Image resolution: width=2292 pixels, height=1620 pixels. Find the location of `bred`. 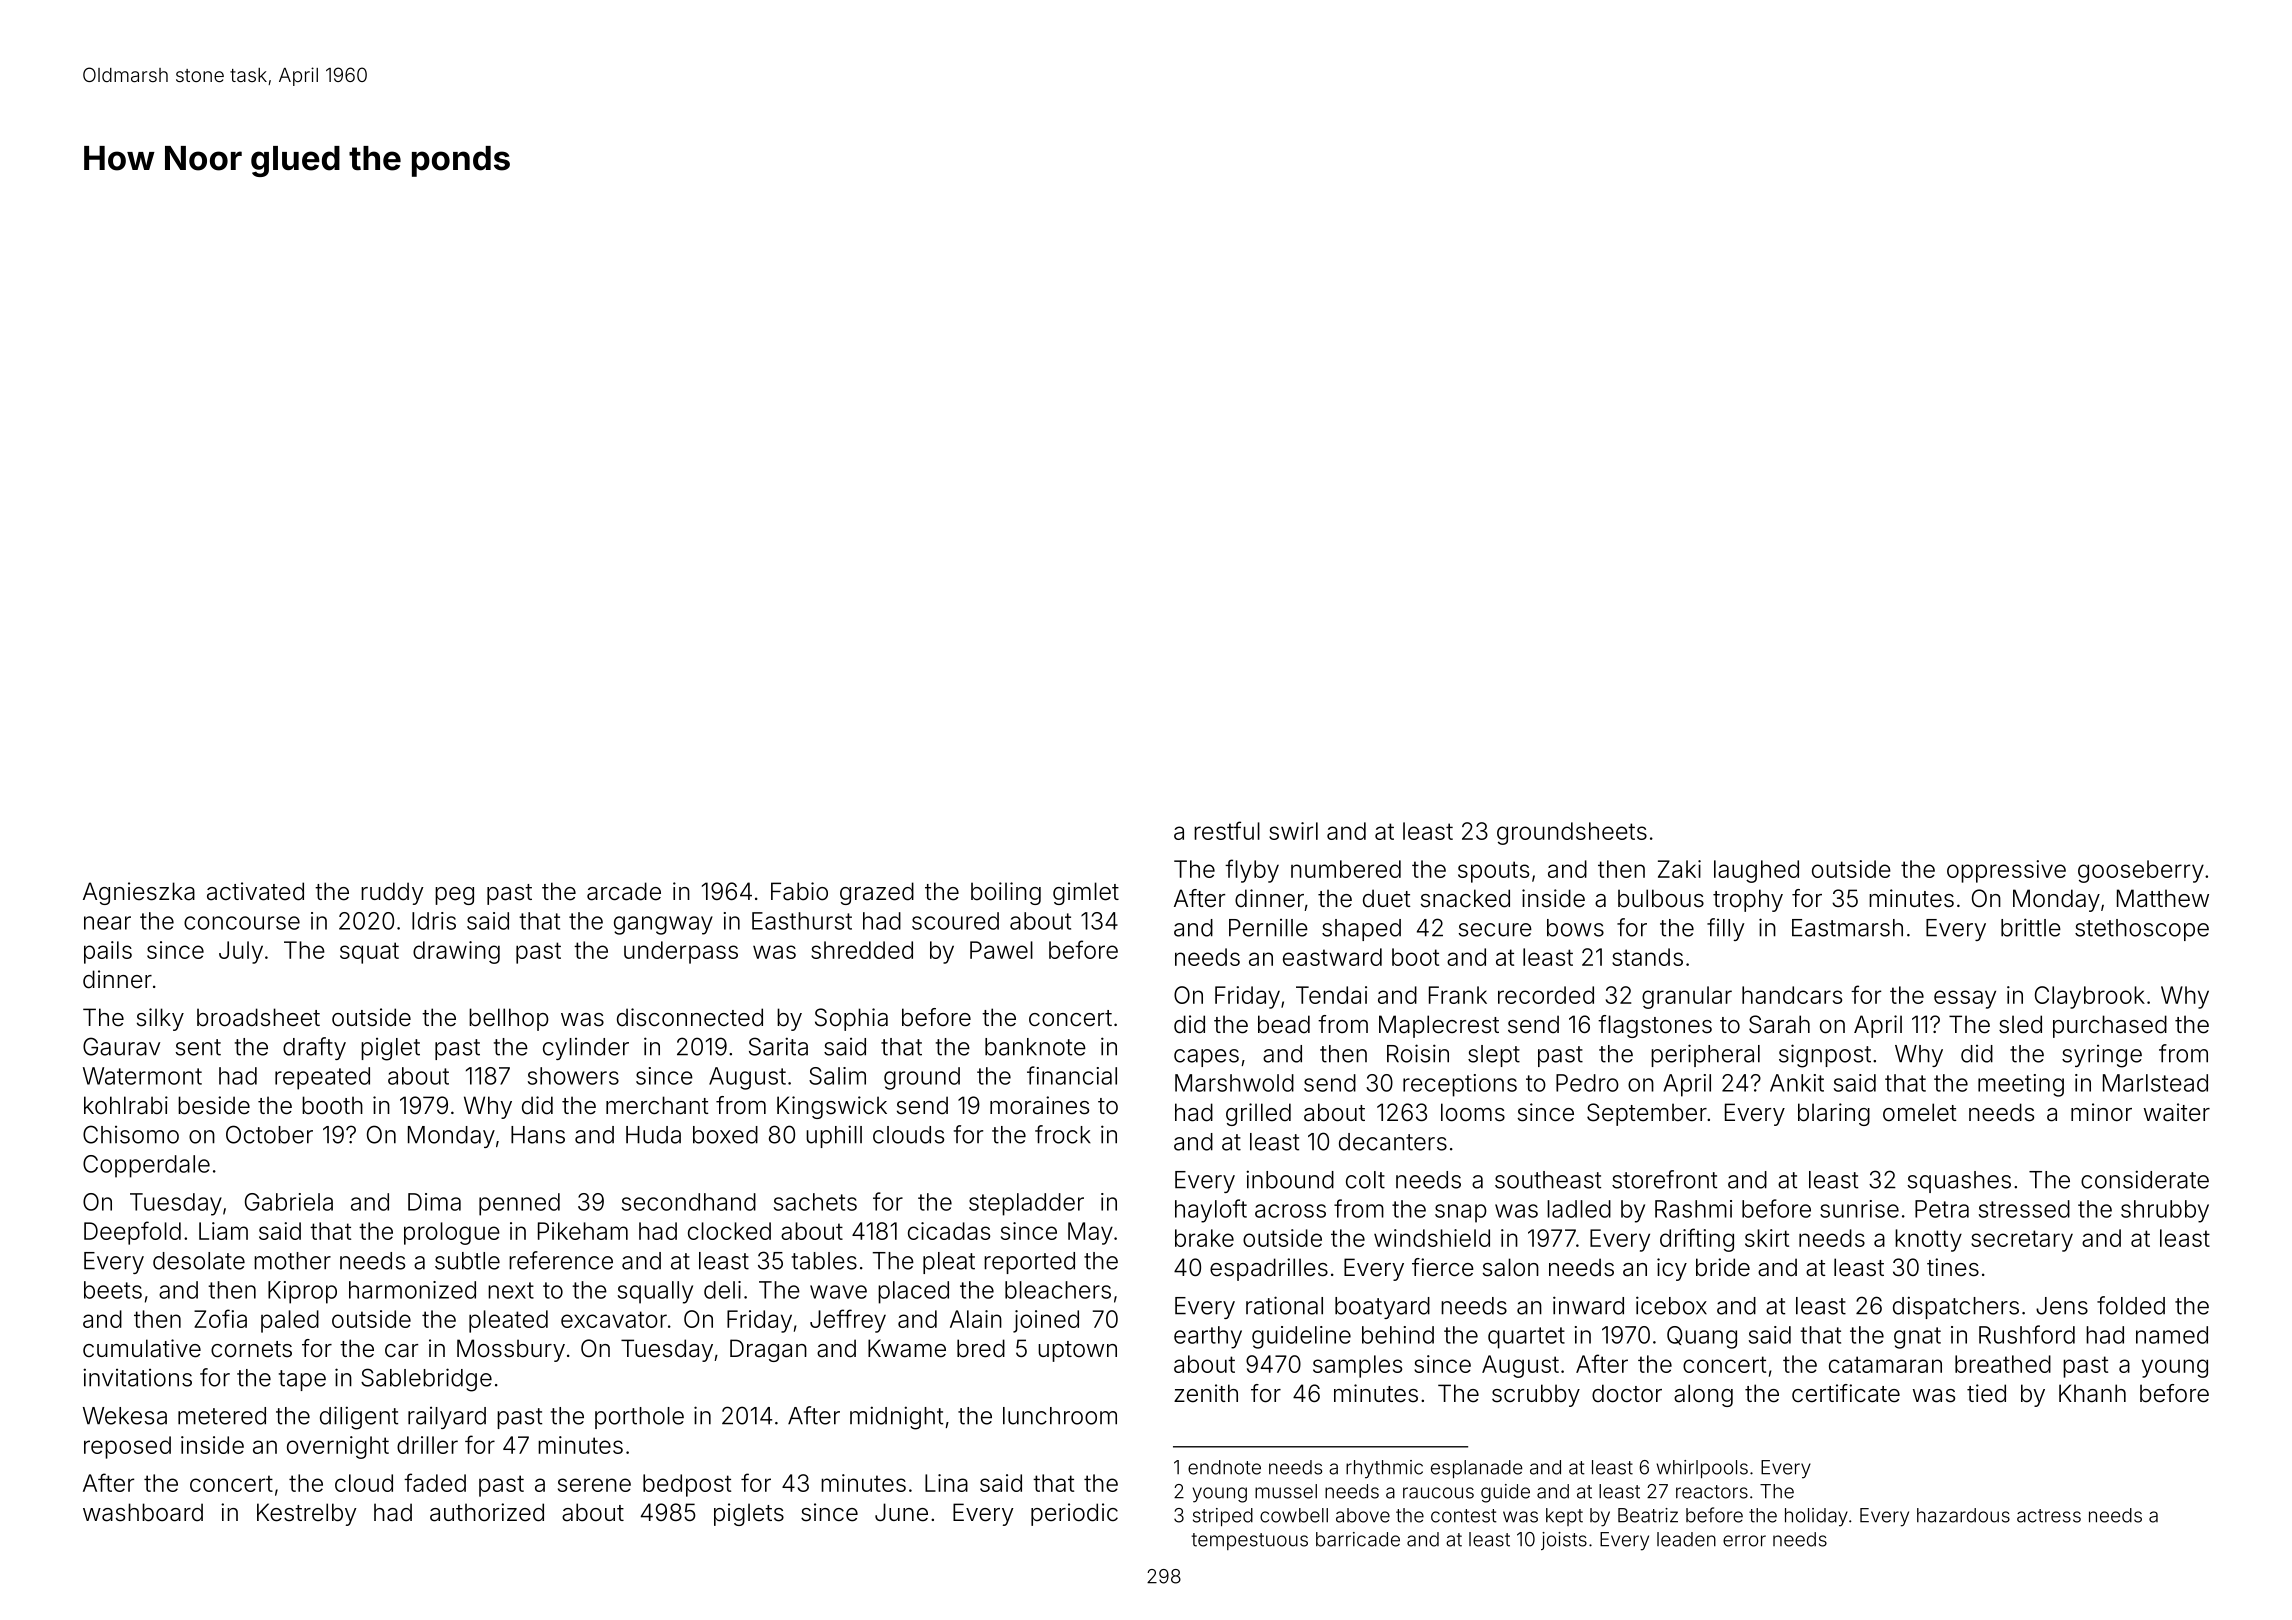

bred is located at coordinates (981, 1348).
